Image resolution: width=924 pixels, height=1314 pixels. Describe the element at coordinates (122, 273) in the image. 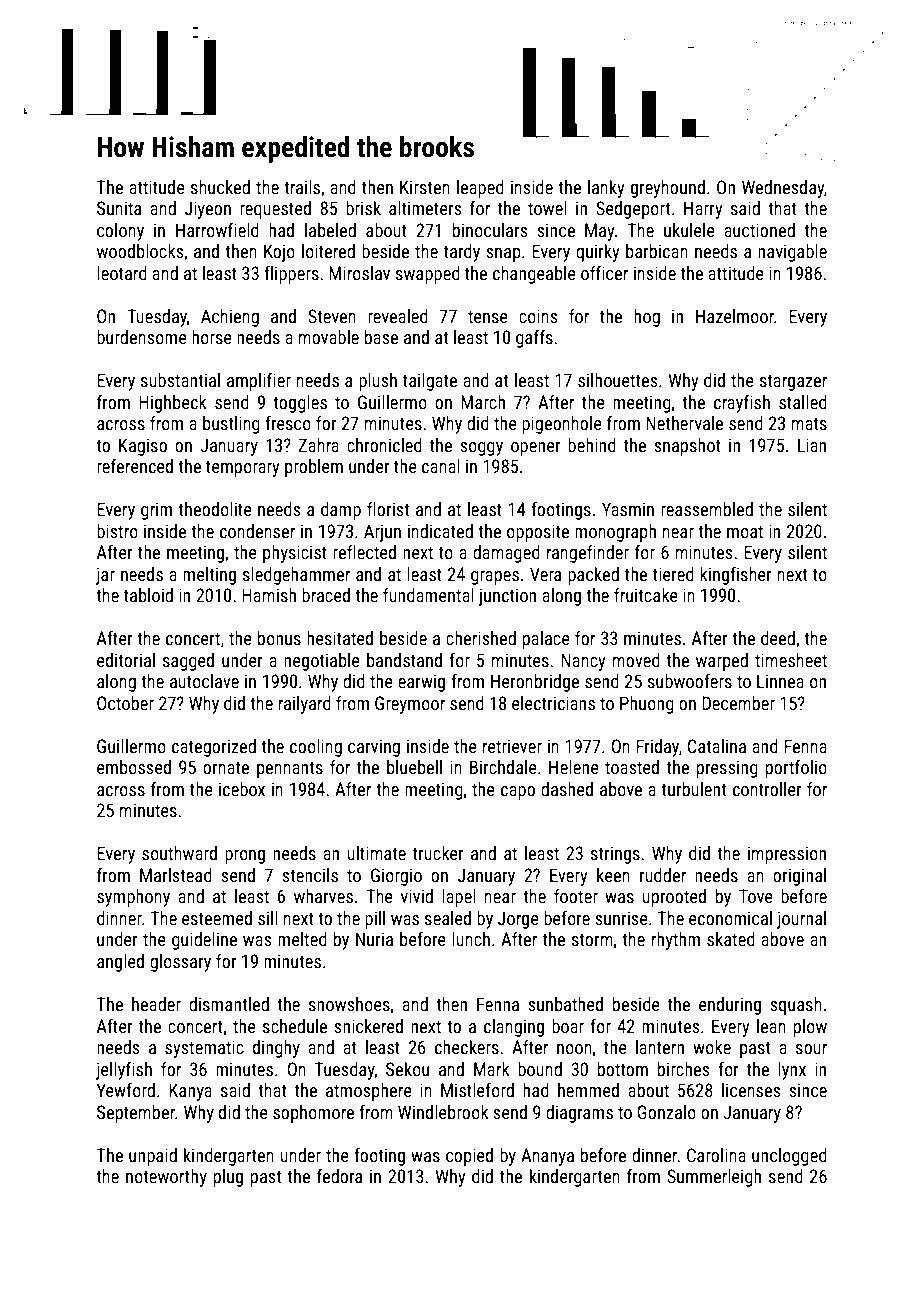

I see `leotard` at that location.
